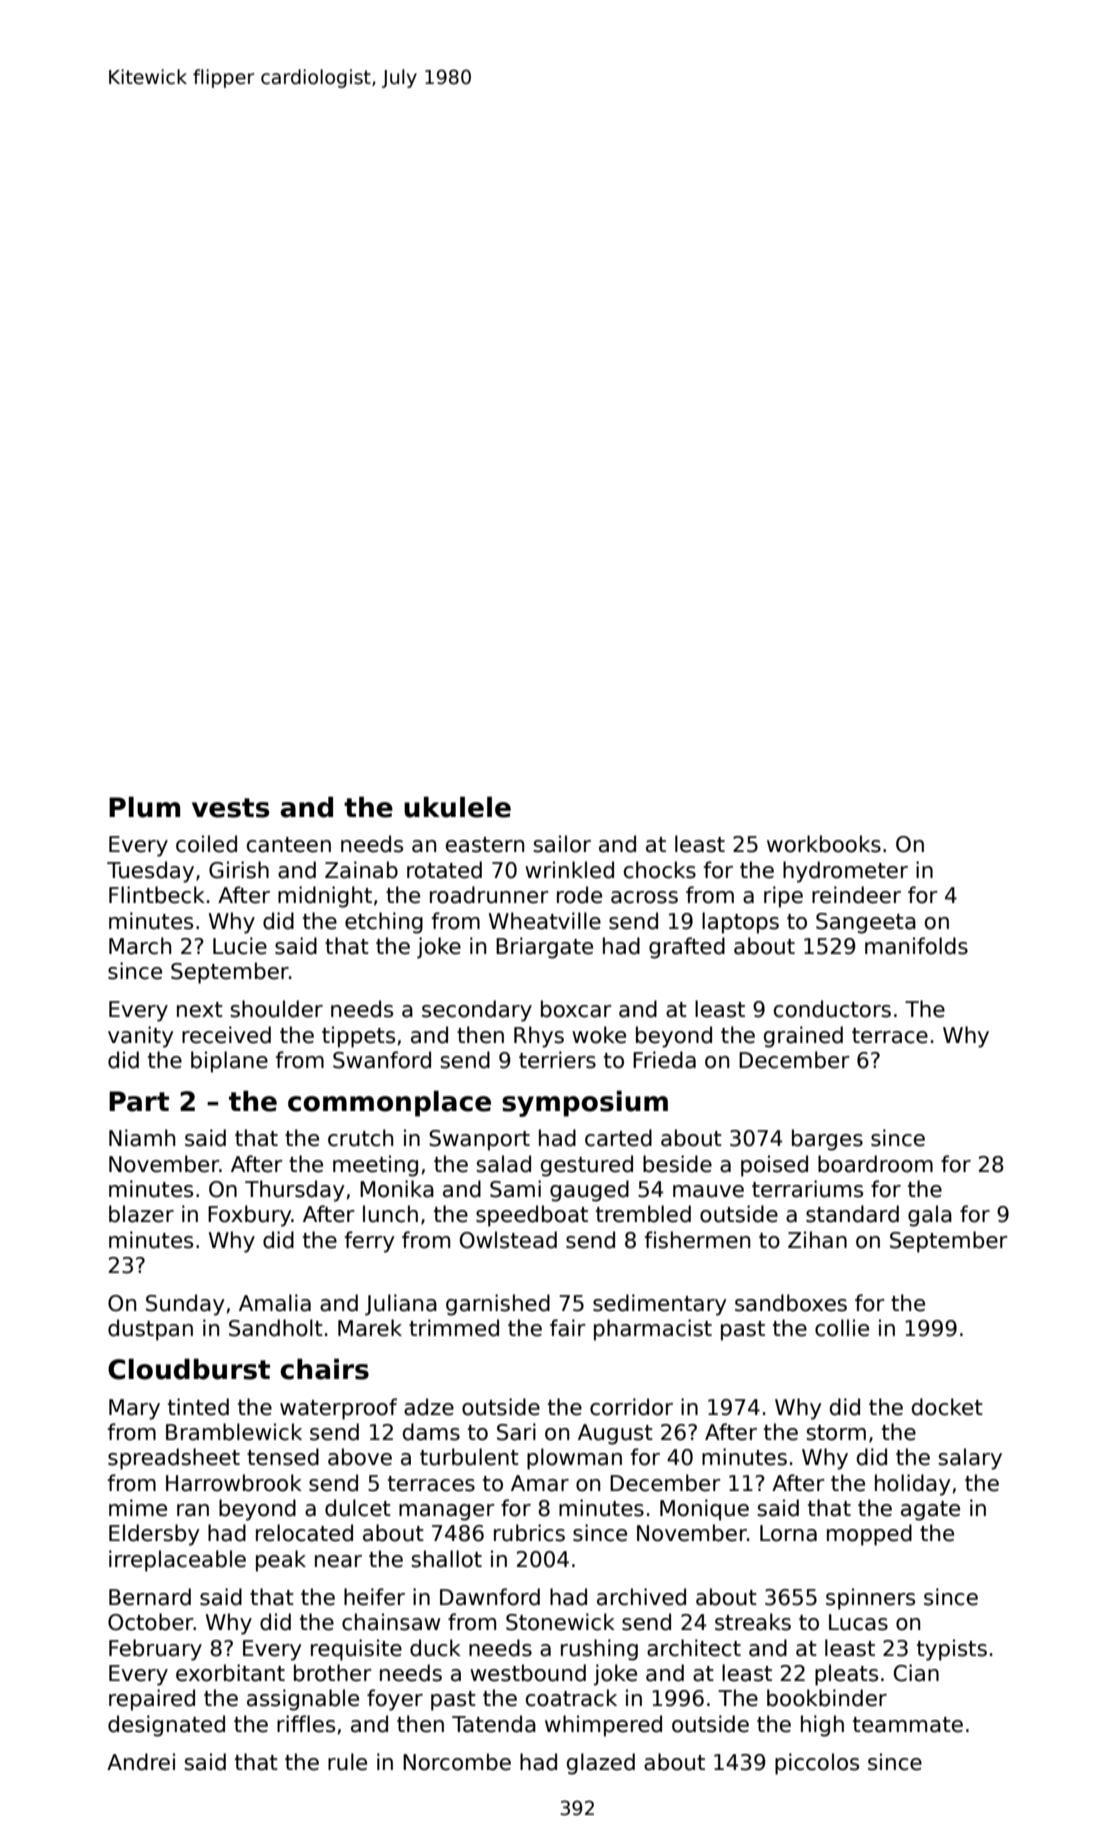 The height and width of the document is (1843, 1119). Describe the element at coordinates (641, 1597) in the document. I see `archived` at that location.
